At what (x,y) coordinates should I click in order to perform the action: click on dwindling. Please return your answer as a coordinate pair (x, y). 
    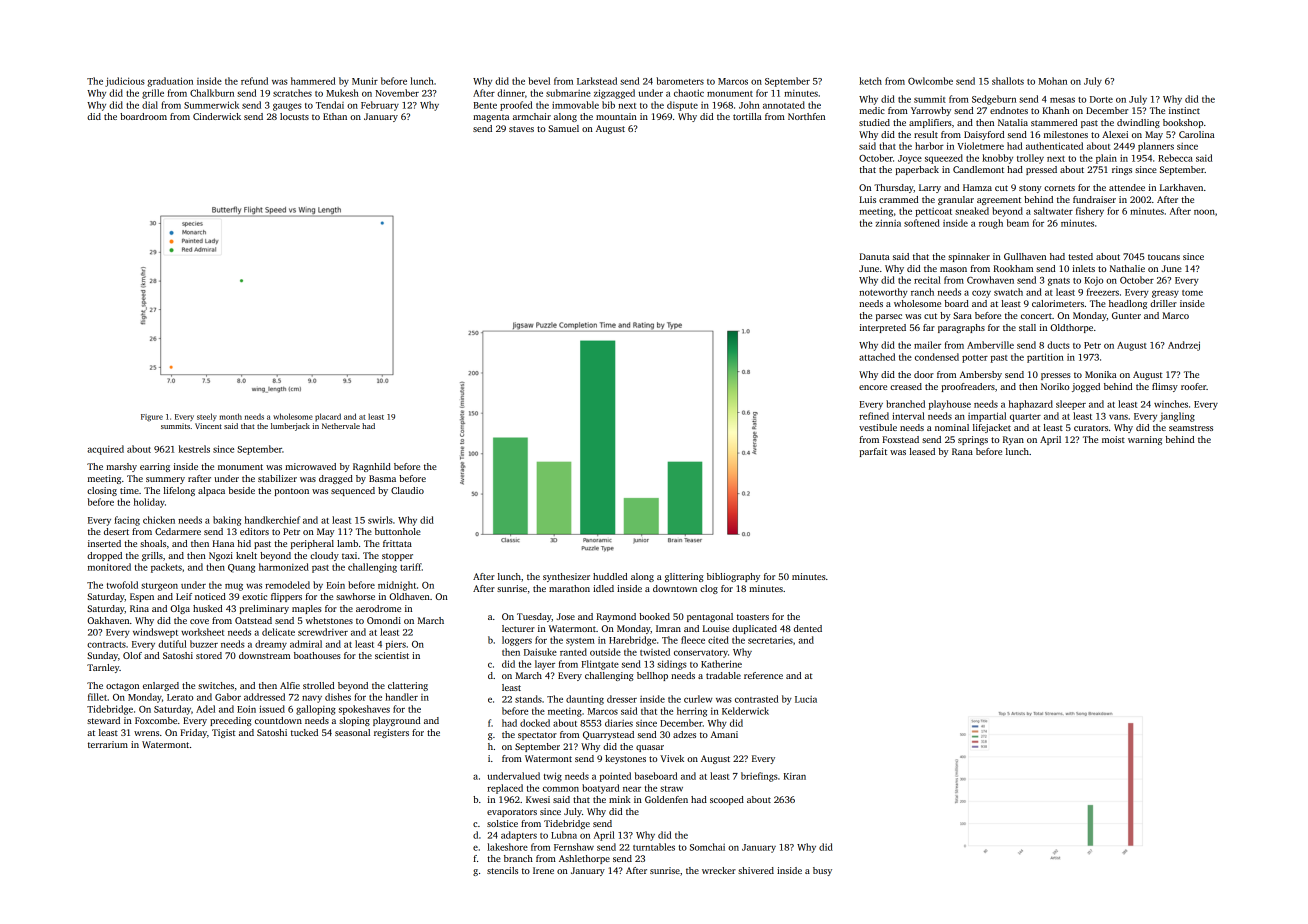
    Looking at the image, I should click on (1138, 123).
